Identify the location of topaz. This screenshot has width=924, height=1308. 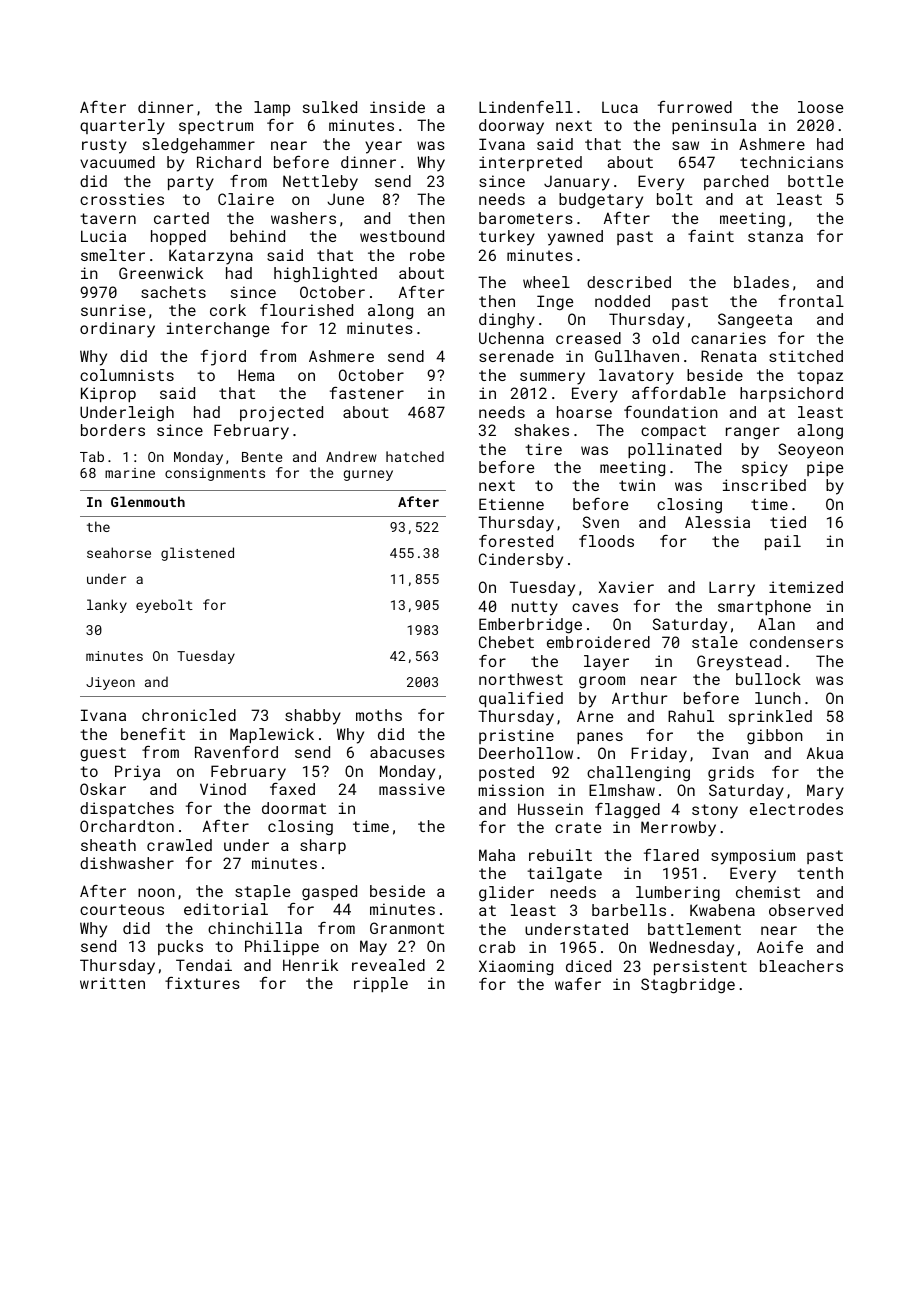
(820, 377).
